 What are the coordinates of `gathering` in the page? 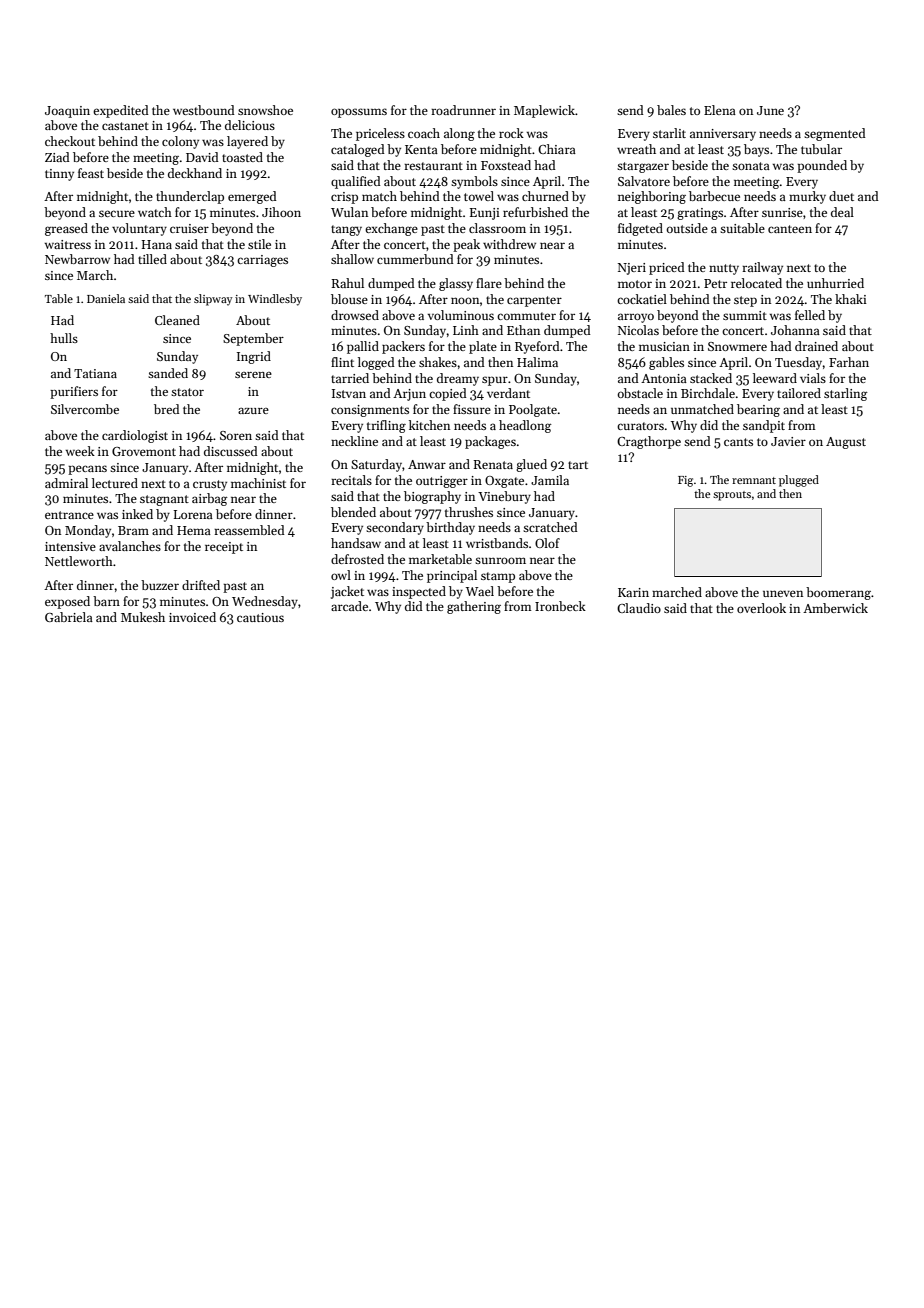 It's located at (474, 607).
